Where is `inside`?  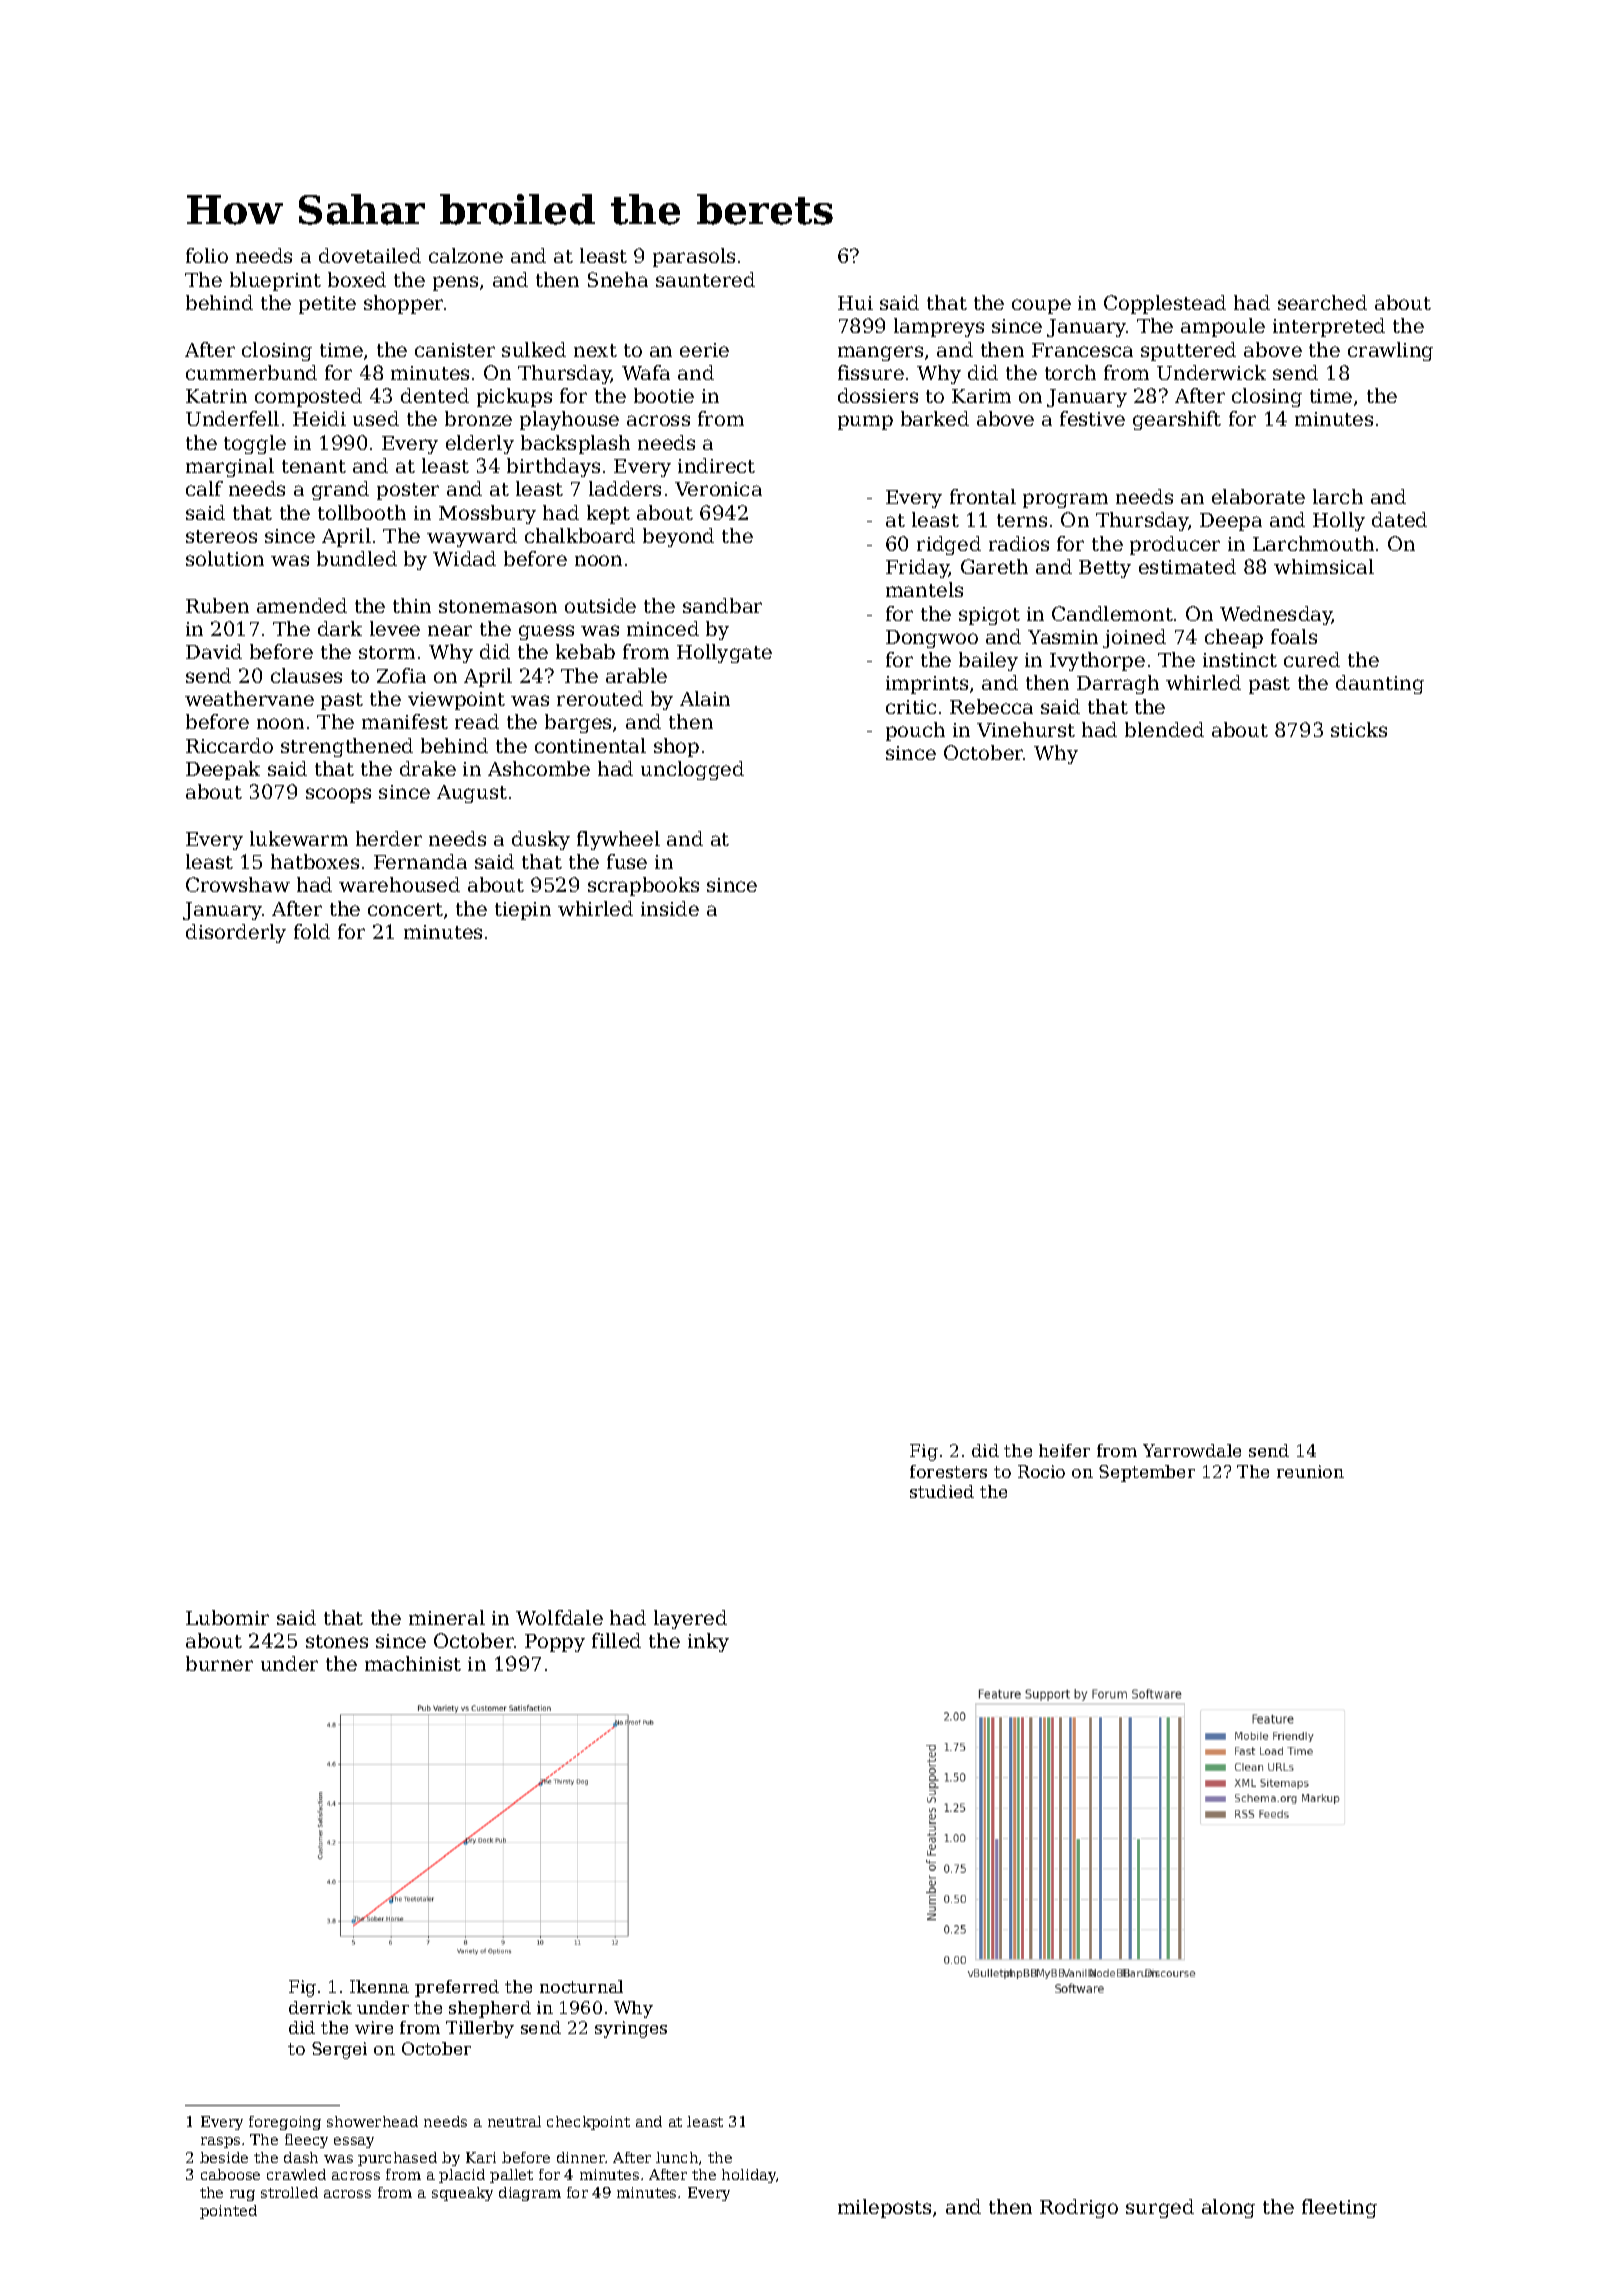
inside is located at coordinates (670, 908).
